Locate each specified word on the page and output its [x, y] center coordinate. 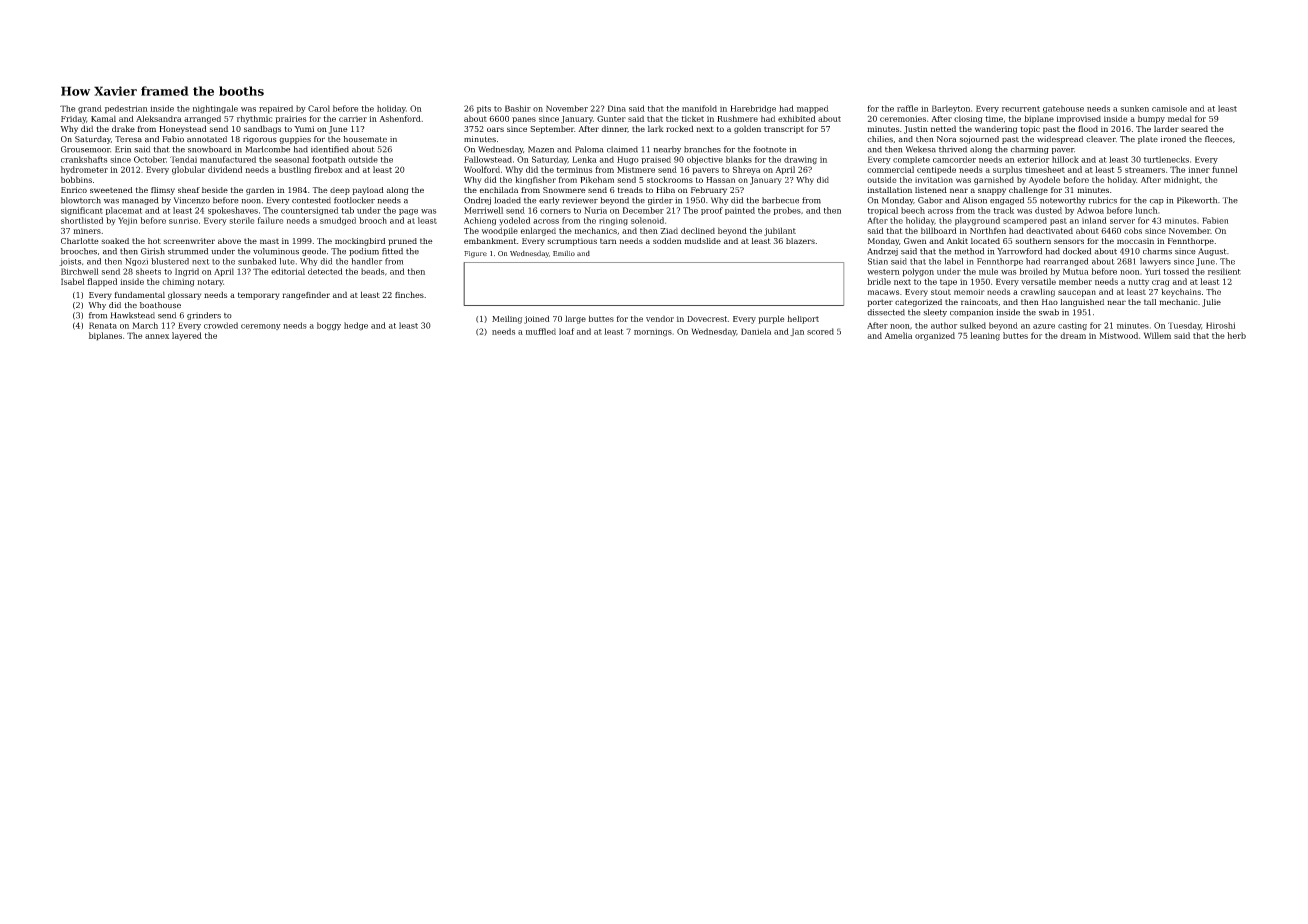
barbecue [780, 200]
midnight [1182, 180]
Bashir [518, 108]
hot [154, 241]
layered [187, 336]
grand [90, 109]
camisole [1169, 108]
